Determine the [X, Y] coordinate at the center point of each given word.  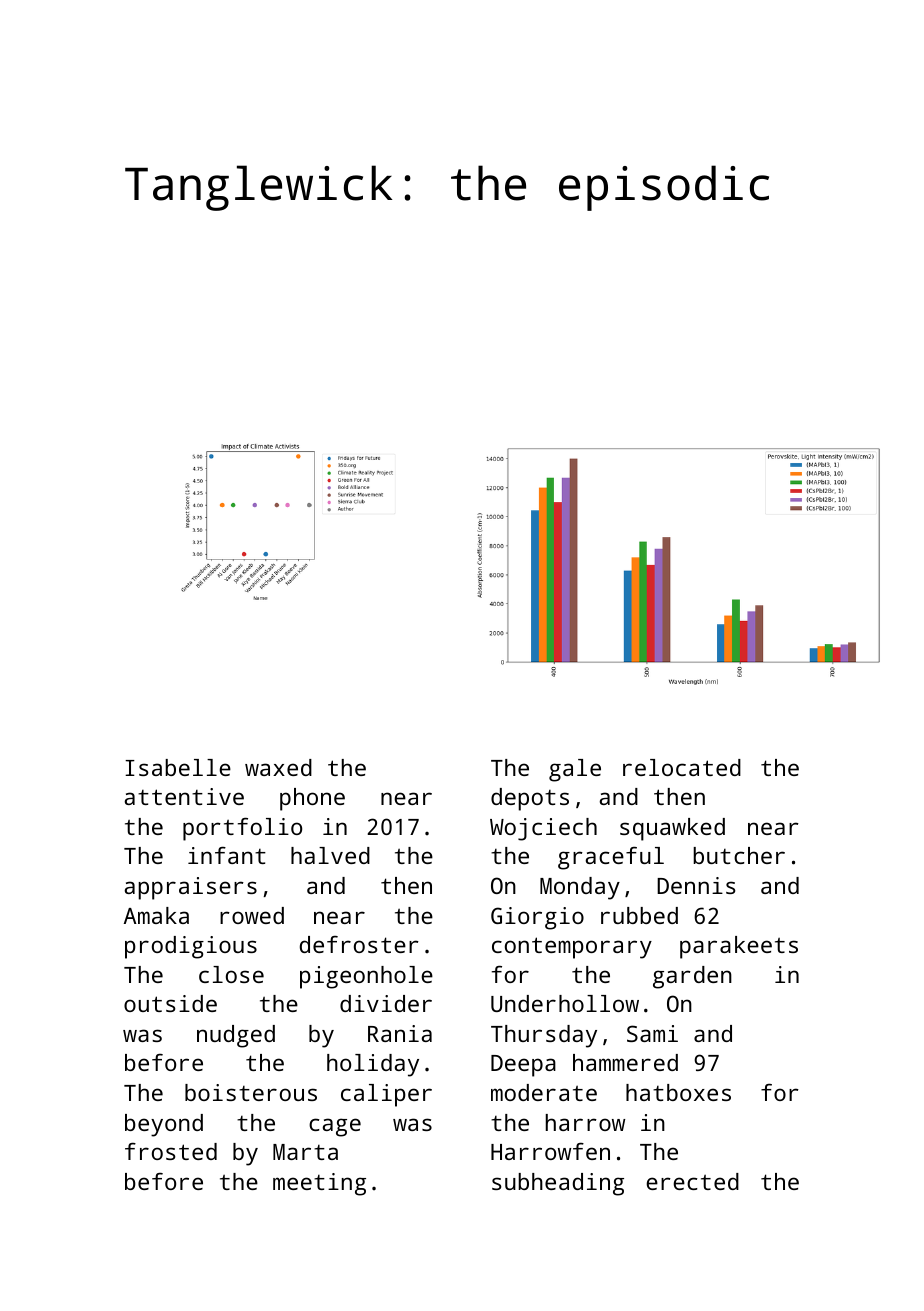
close [231, 974]
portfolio [242, 829]
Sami [652, 1033]
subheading [558, 1184]
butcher [739, 855]
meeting [319, 1184]
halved [330, 855]
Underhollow [565, 1003]
